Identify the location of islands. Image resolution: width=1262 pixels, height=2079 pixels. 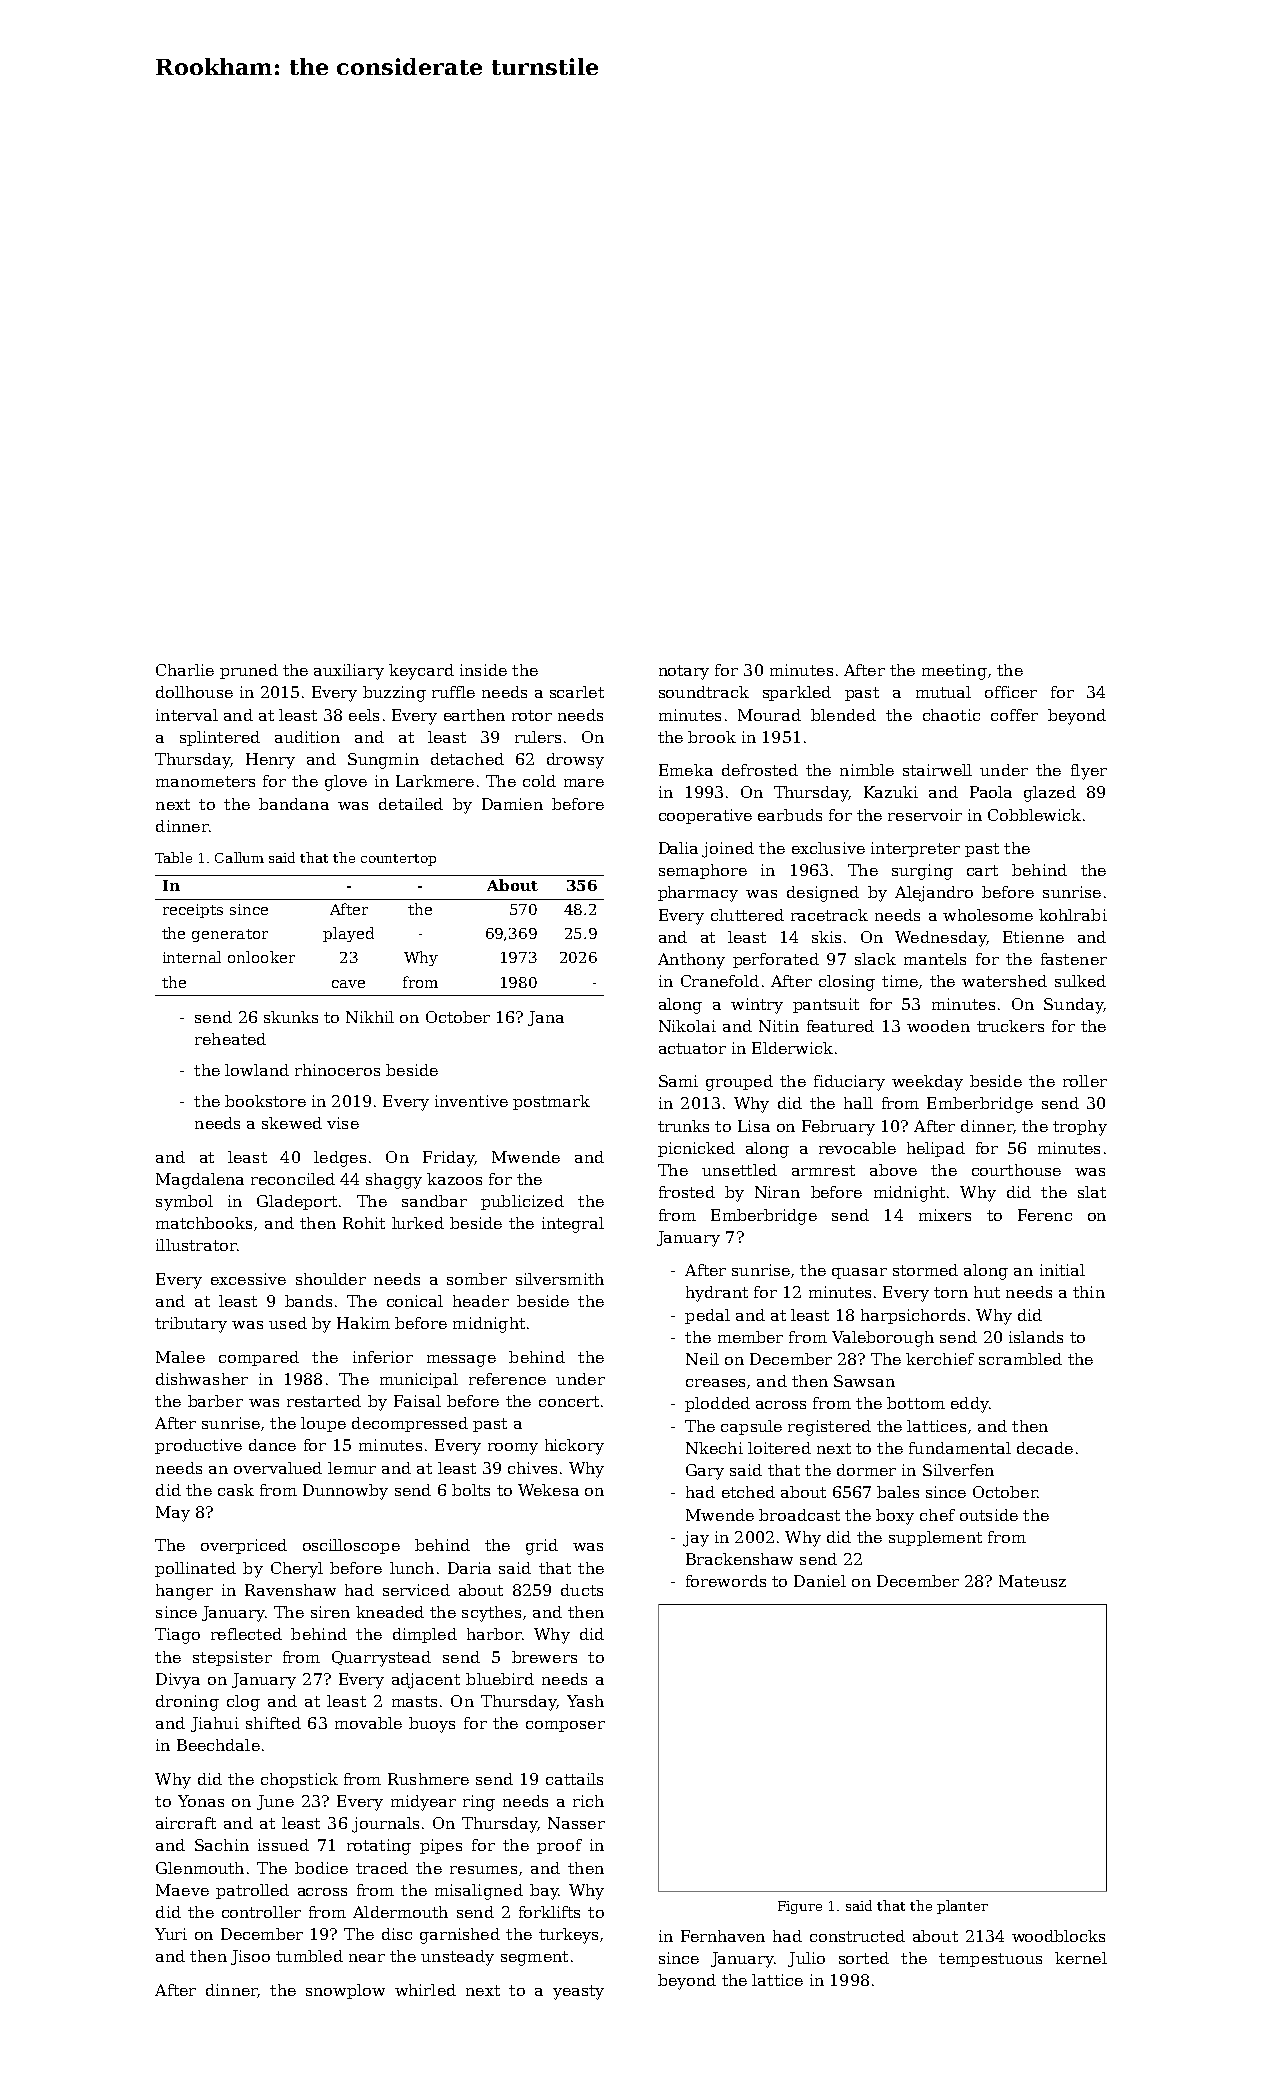
(1036, 1337).
